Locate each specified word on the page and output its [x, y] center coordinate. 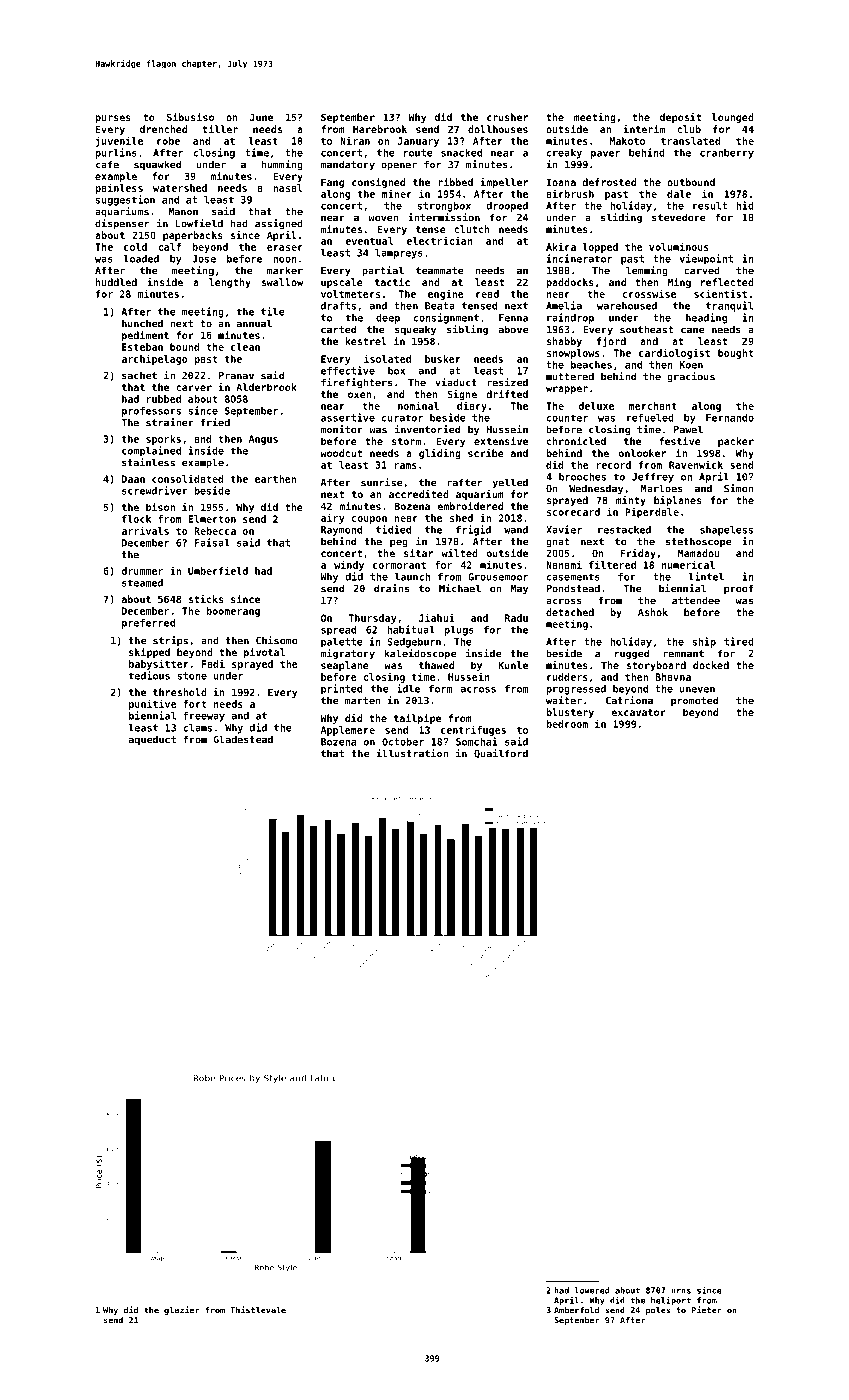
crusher [507, 117]
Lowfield [199, 223]
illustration [412, 753]
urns [681, 1291]
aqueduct [152, 740]
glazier [182, 1310]
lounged [733, 118]
